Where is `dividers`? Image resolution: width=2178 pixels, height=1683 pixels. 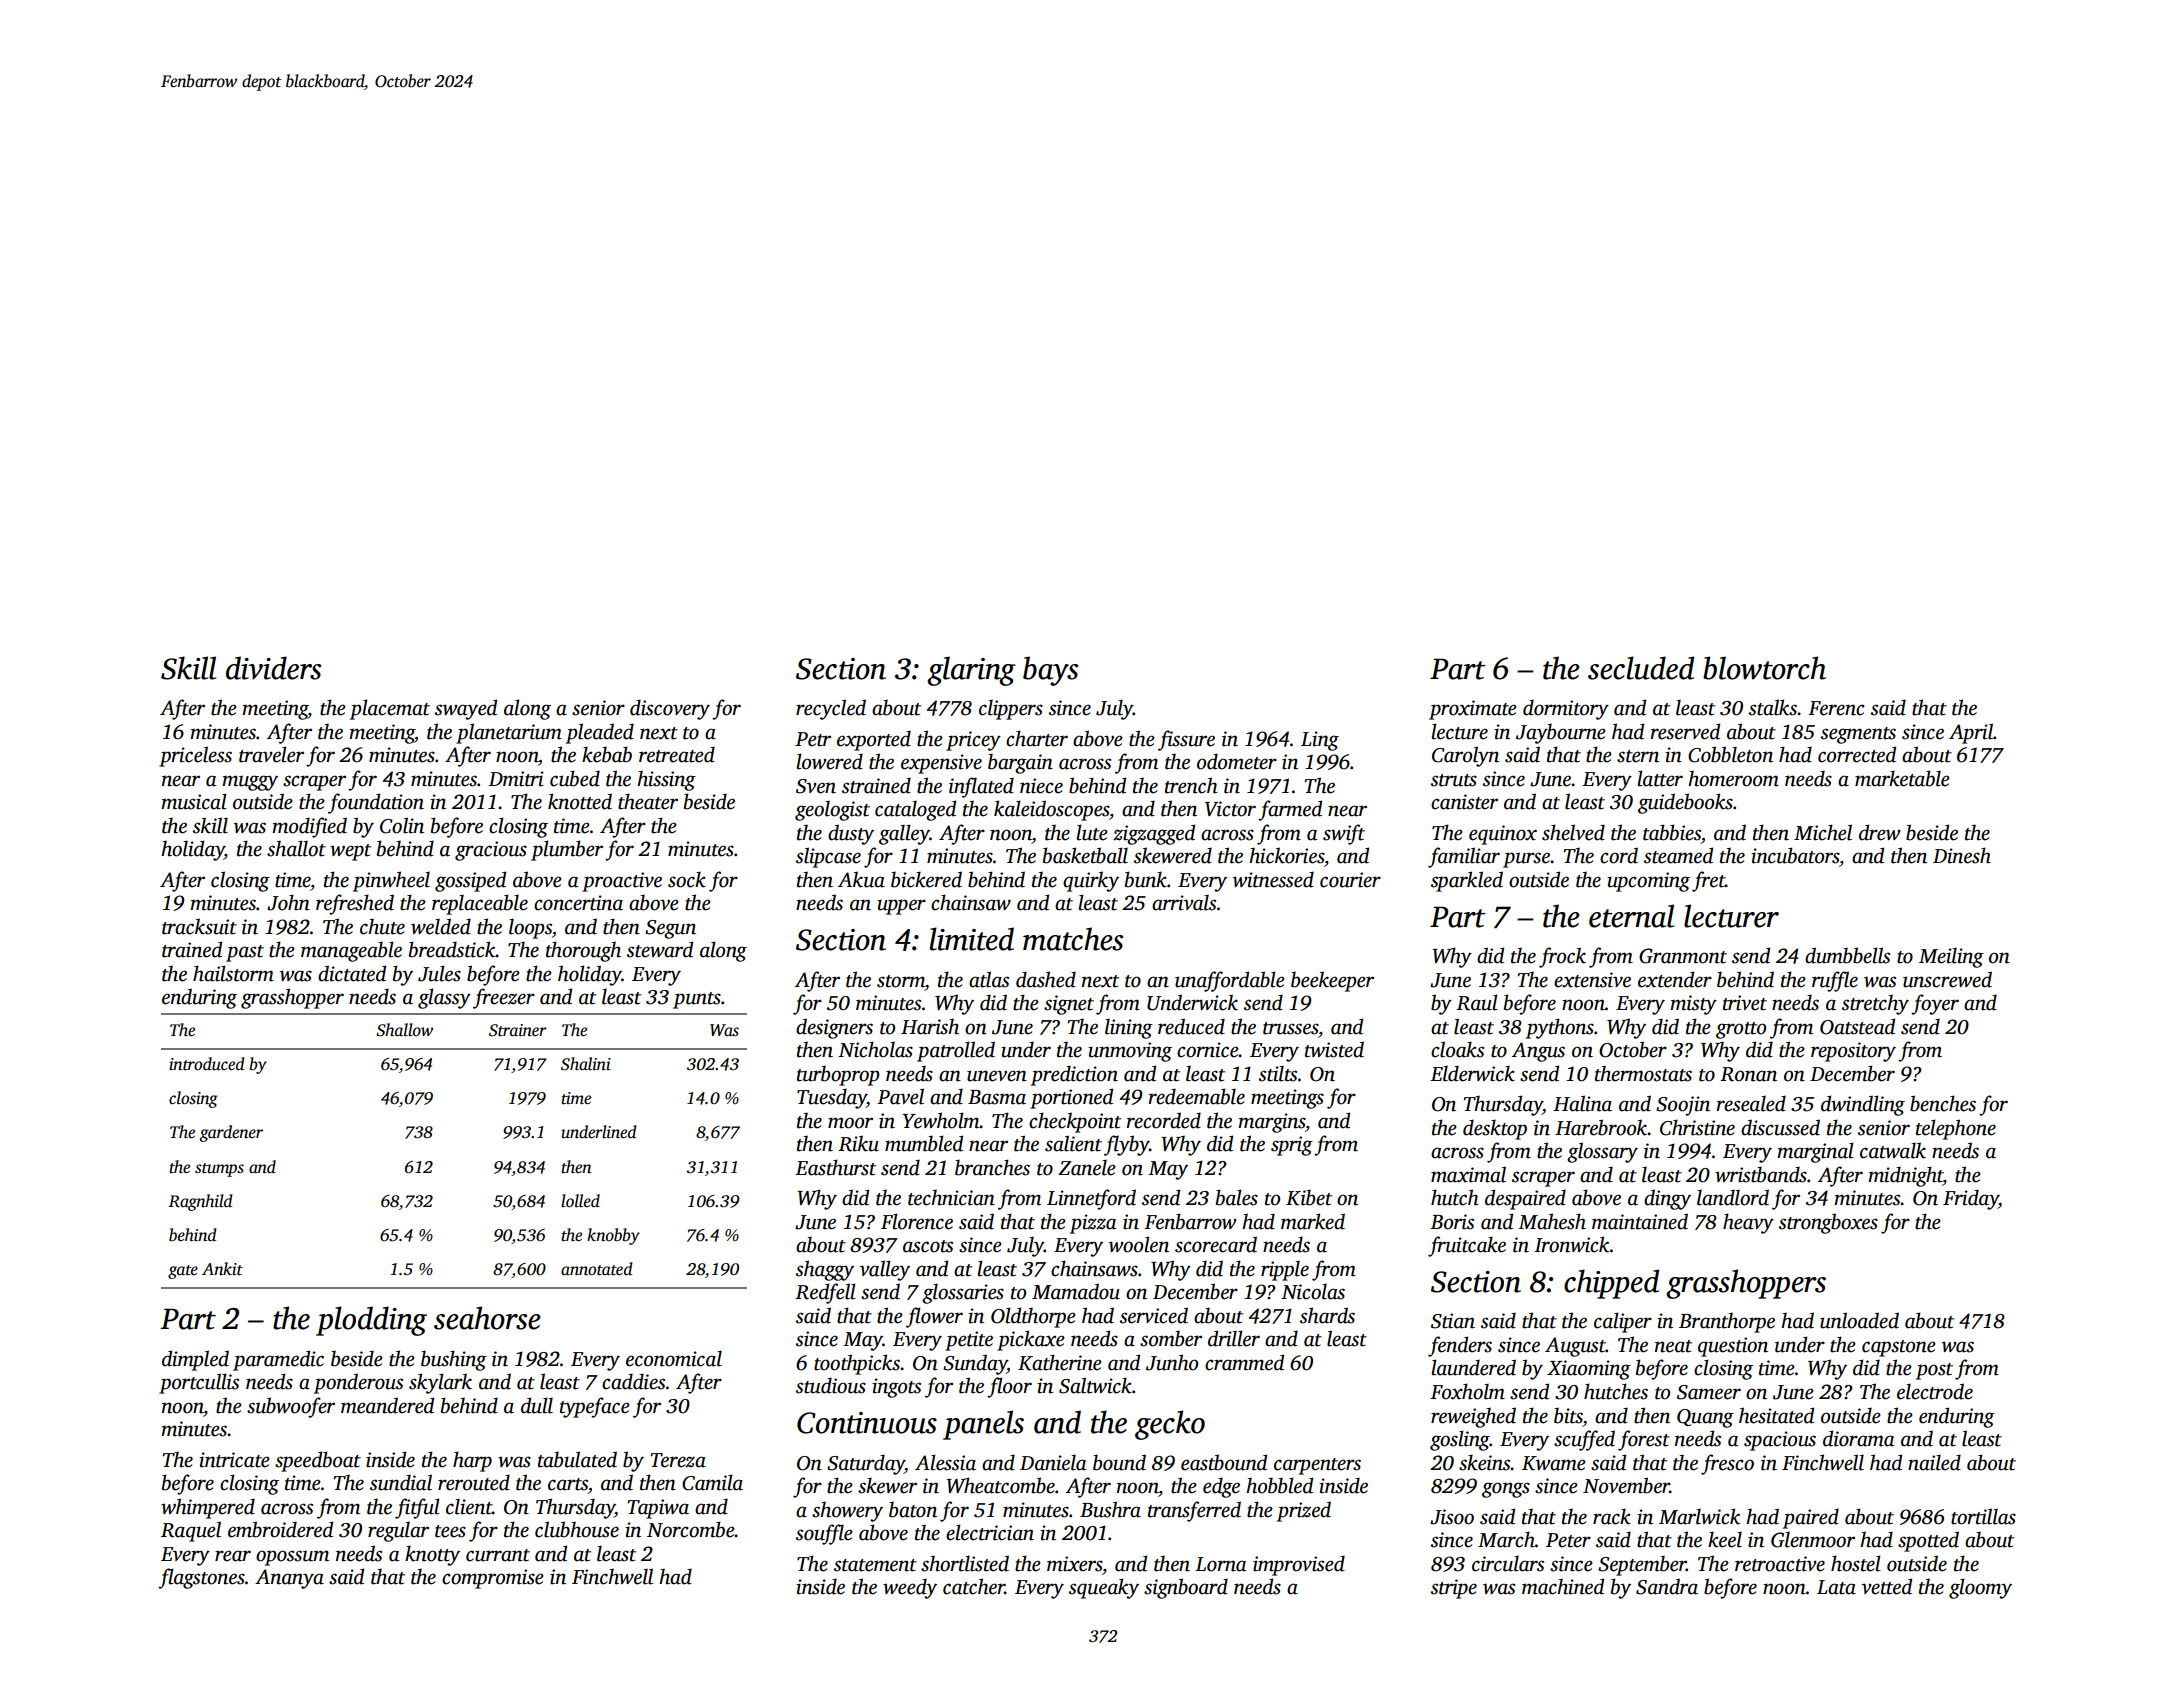 dividers is located at coordinates (273, 668).
